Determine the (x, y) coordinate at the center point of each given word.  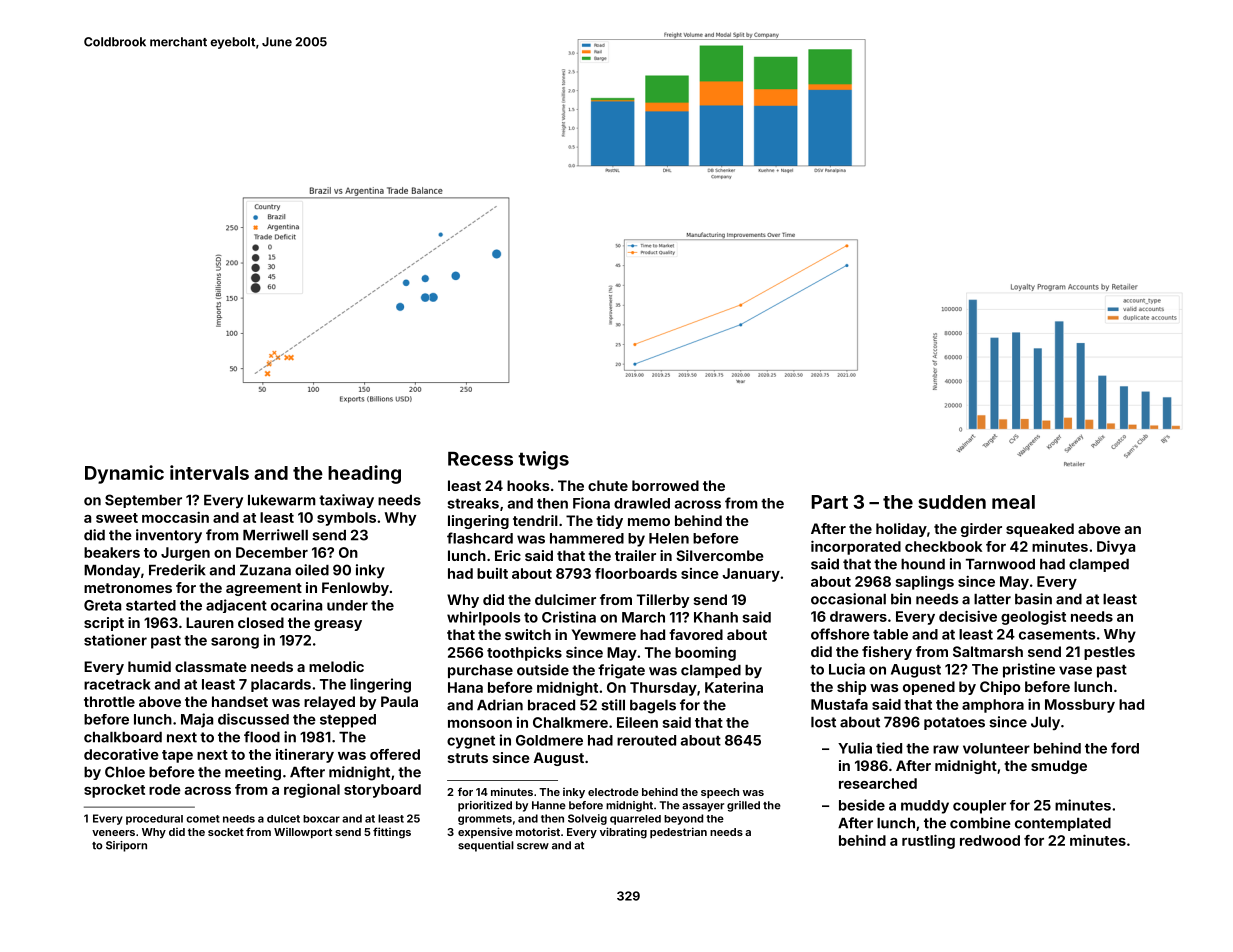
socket (226, 832)
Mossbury (1080, 706)
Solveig (587, 819)
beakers (112, 552)
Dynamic (124, 474)
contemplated (1063, 824)
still (613, 705)
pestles (1109, 653)
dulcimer (565, 599)
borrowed (665, 485)
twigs (543, 460)
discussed (253, 719)
